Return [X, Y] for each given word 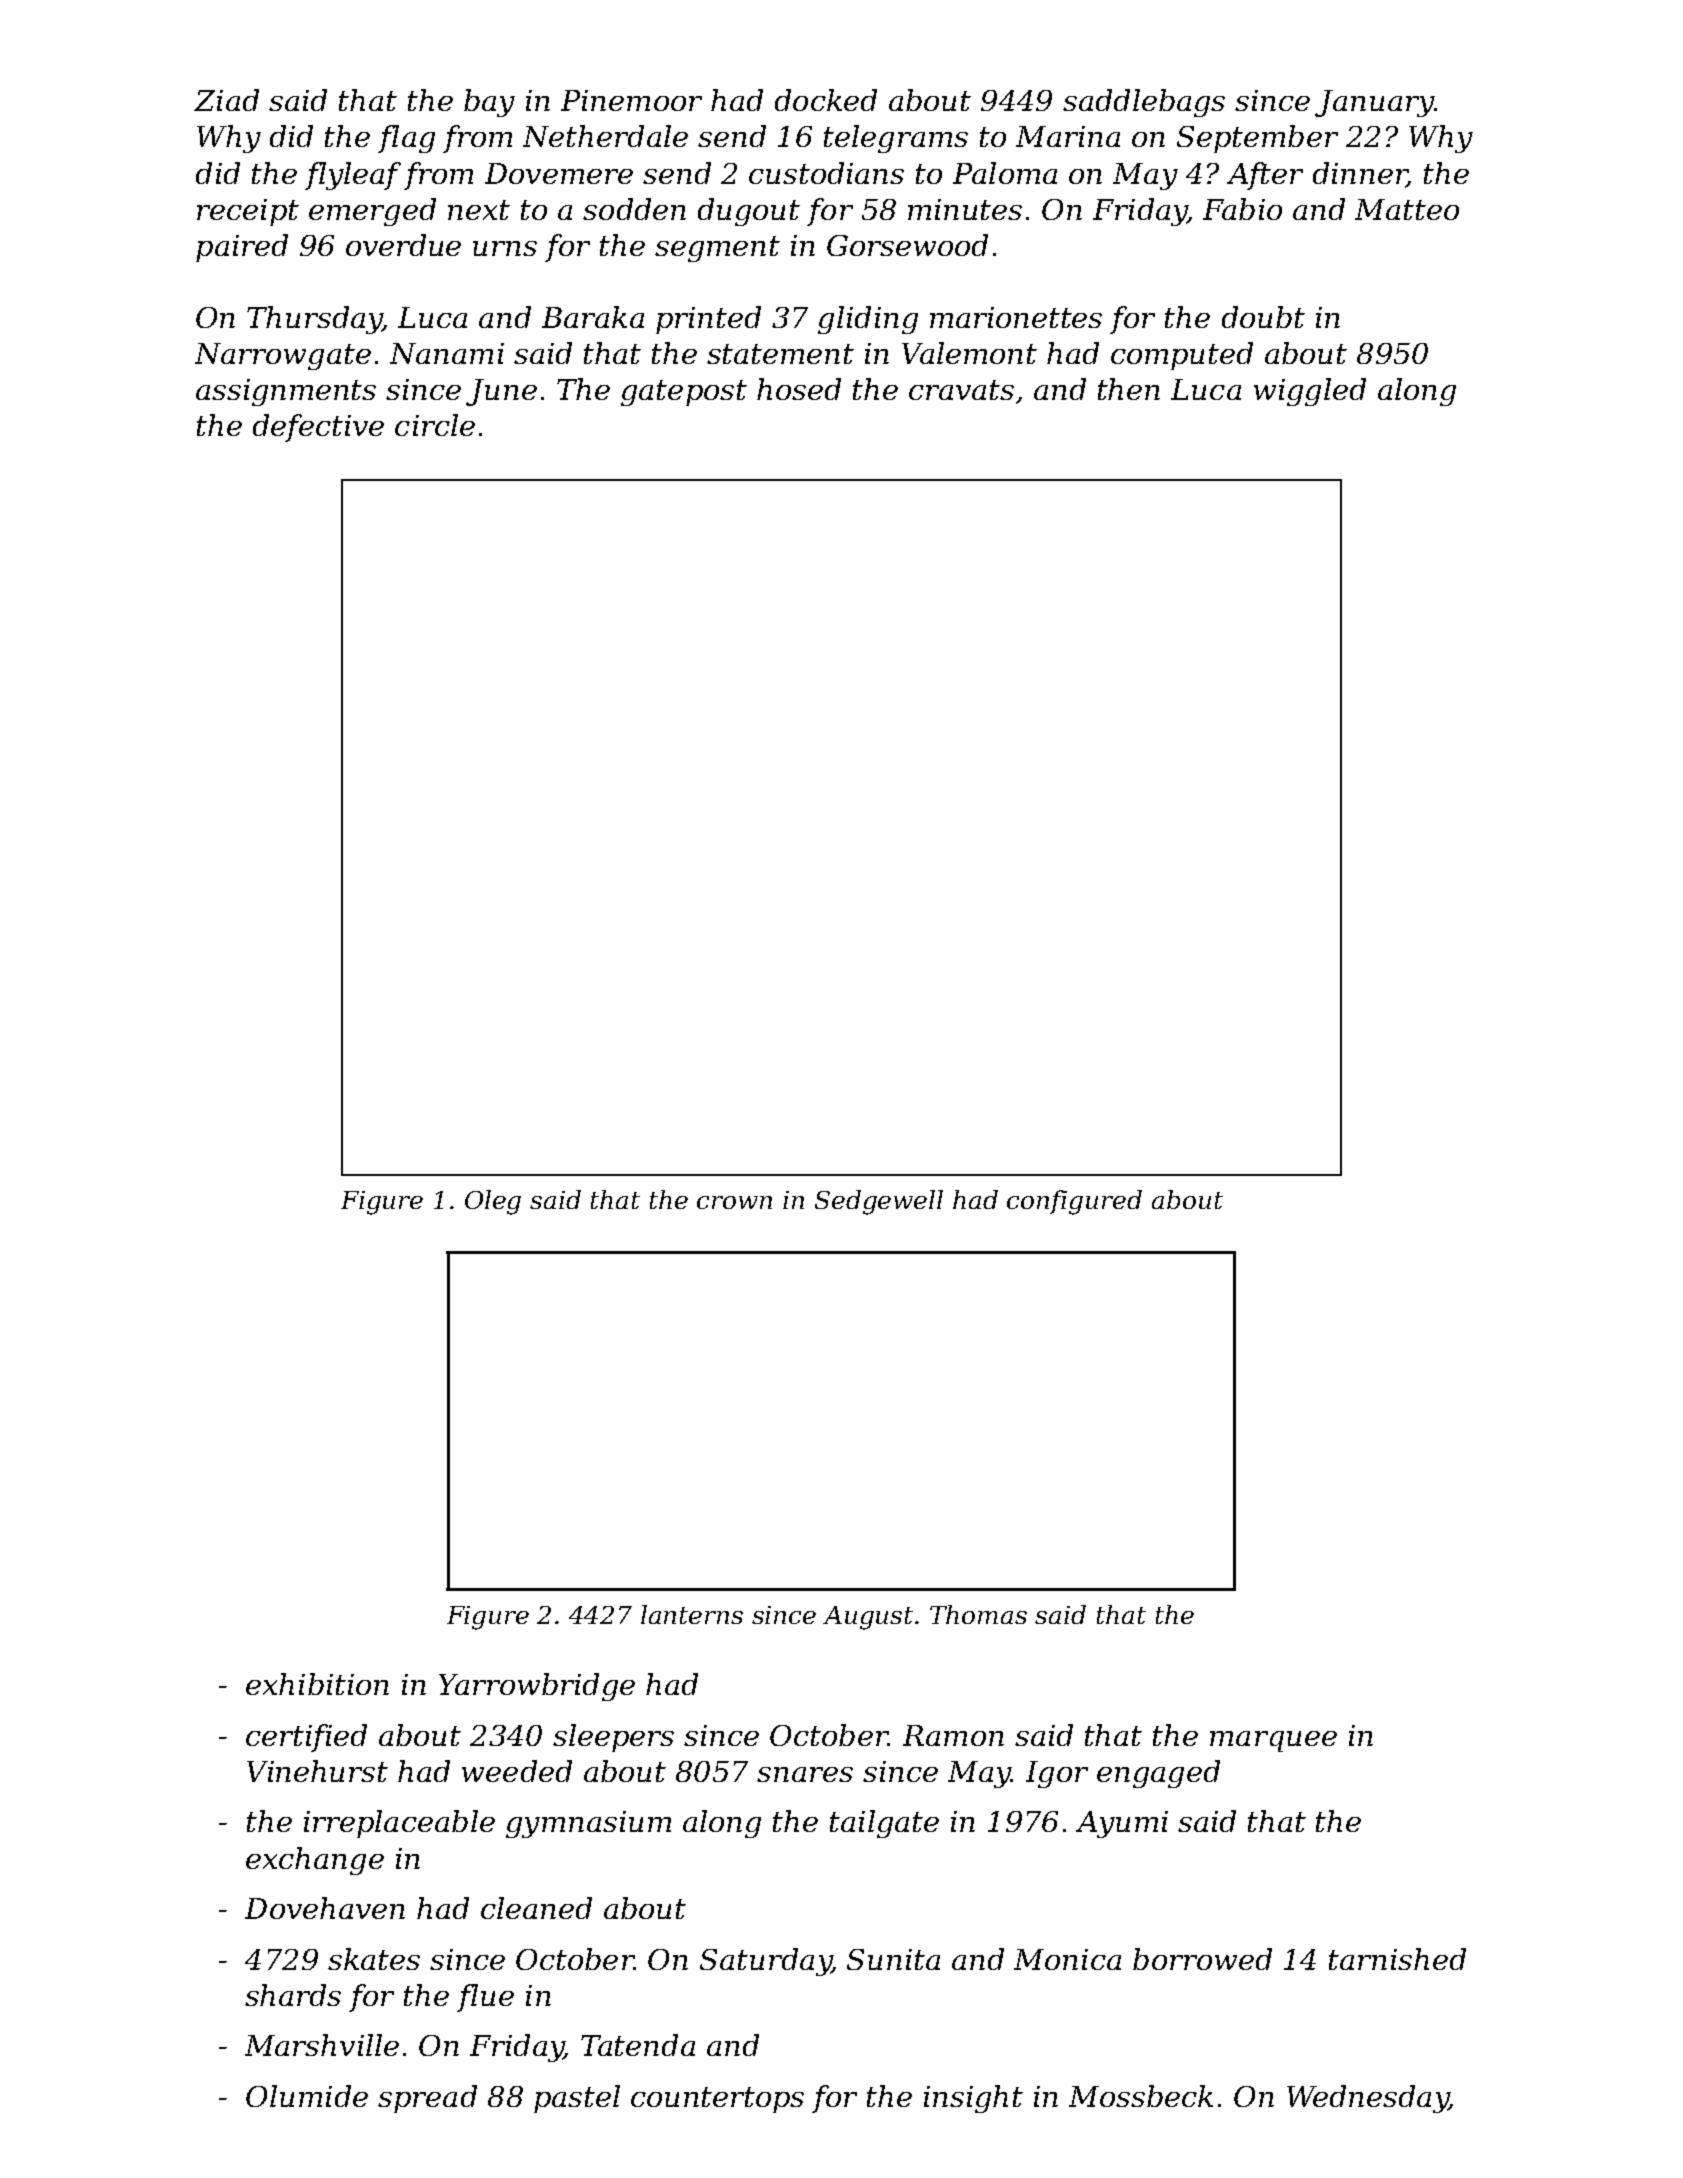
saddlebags [1144, 103]
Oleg [493, 1202]
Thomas [978, 1614]
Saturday [765, 1962]
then [1129, 389]
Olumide [307, 2096]
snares [805, 1774]
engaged [1158, 1774]
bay [489, 103]
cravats [961, 390]
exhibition [317, 1684]
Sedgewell [879, 1202]
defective [318, 428]
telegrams [896, 139]
